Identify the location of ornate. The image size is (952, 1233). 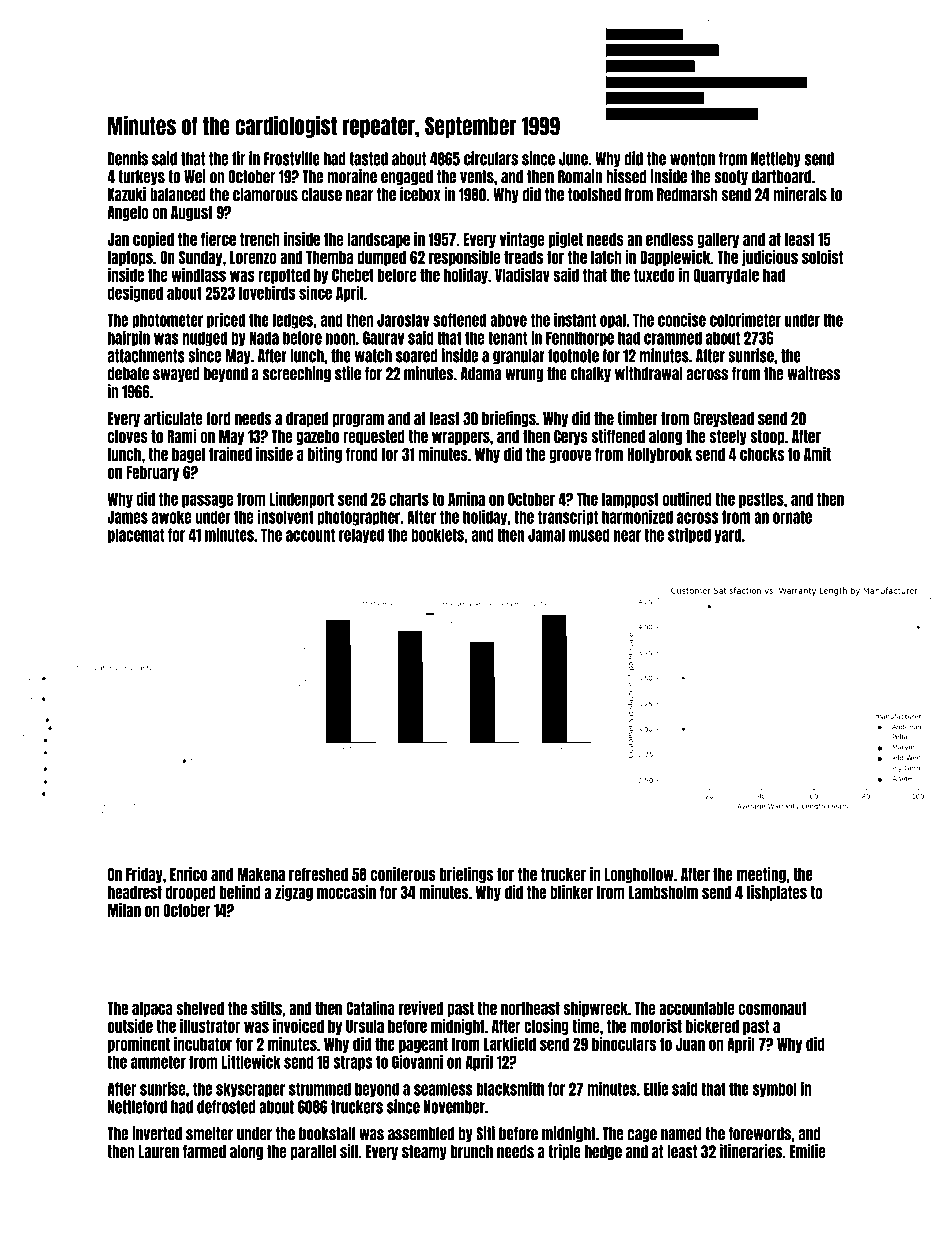
(792, 517).
